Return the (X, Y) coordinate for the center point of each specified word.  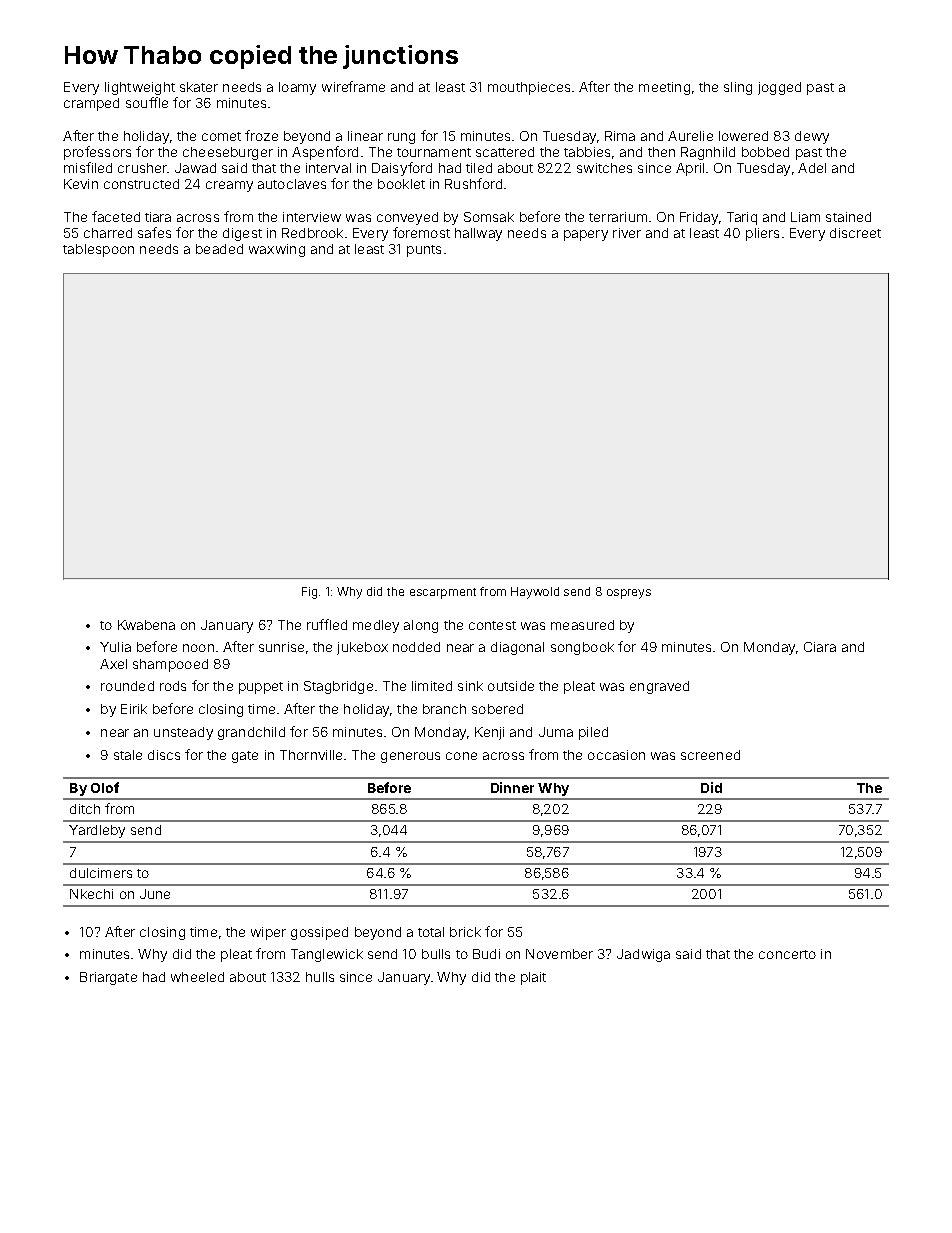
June (155, 894)
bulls (436, 954)
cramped (91, 104)
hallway (478, 234)
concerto (787, 954)
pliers (762, 234)
